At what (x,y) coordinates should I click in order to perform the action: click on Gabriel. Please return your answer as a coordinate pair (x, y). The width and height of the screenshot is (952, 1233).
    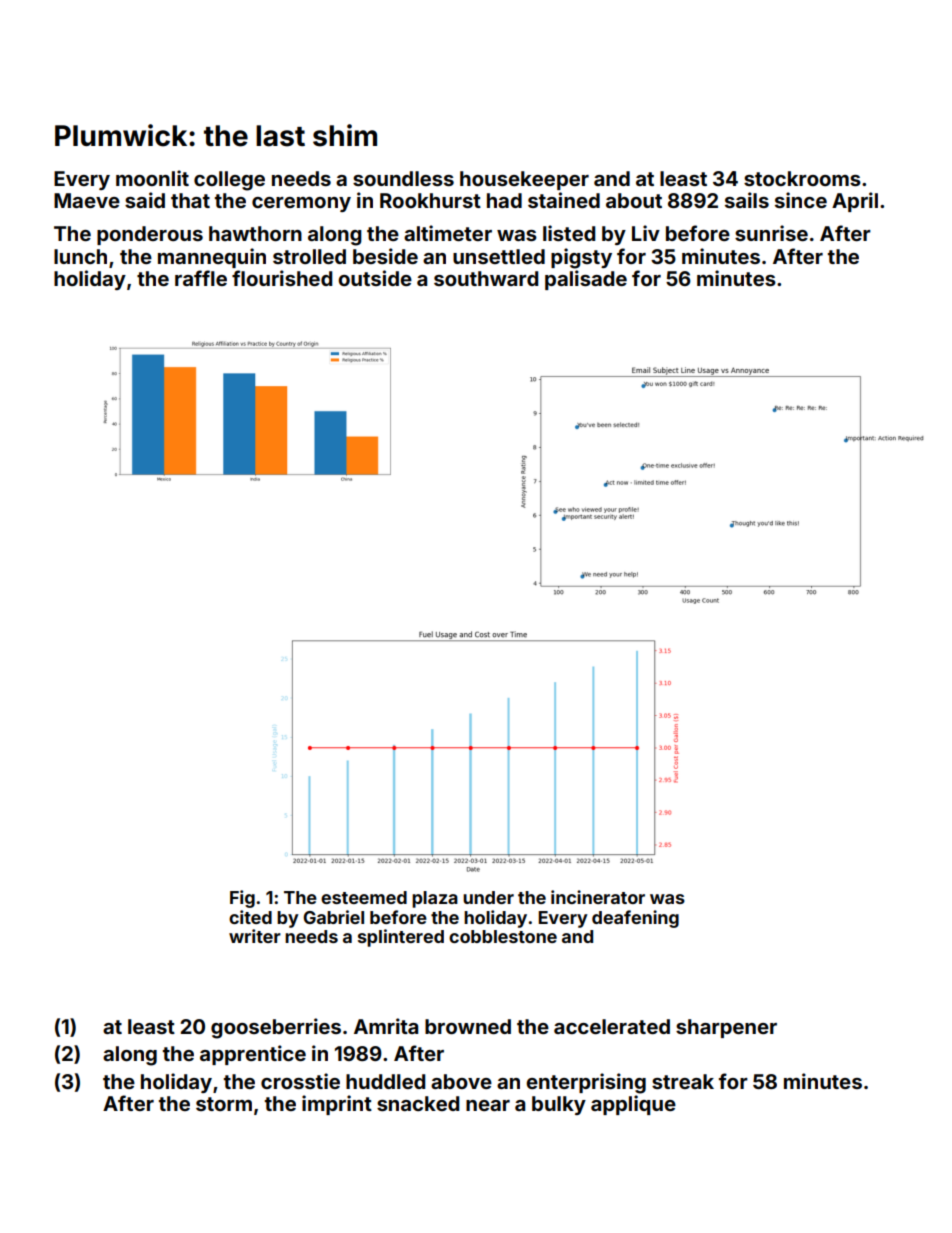
    Looking at the image, I should click on (333, 917).
